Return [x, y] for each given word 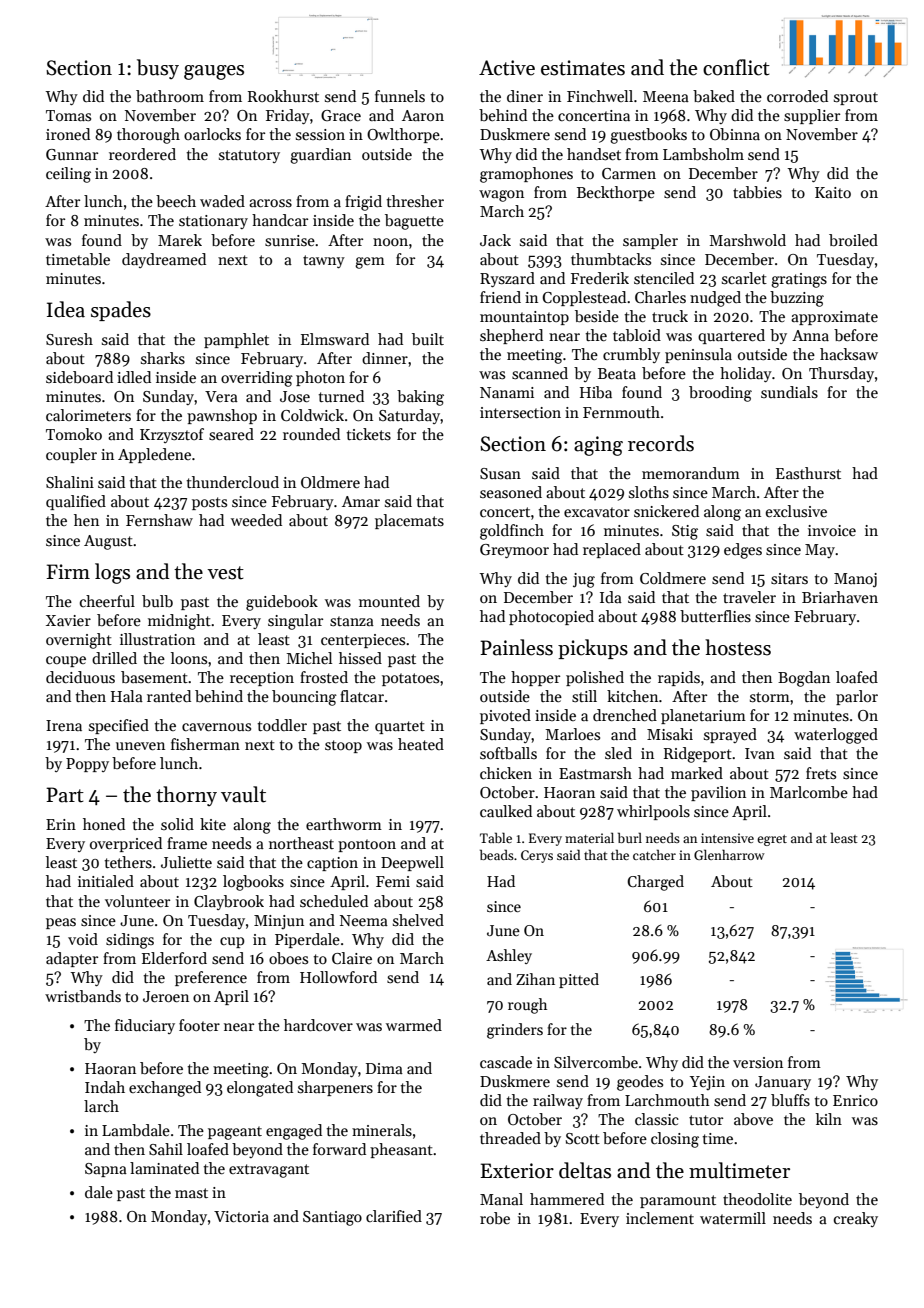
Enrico [855, 1100]
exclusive [796, 511]
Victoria [241, 1216]
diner [525, 96]
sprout [856, 98]
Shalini [70, 482]
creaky [856, 1219]
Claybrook [229, 902]
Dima [384, 1068]
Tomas [68, 115]
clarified [394, 1216]
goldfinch [512, 532]
